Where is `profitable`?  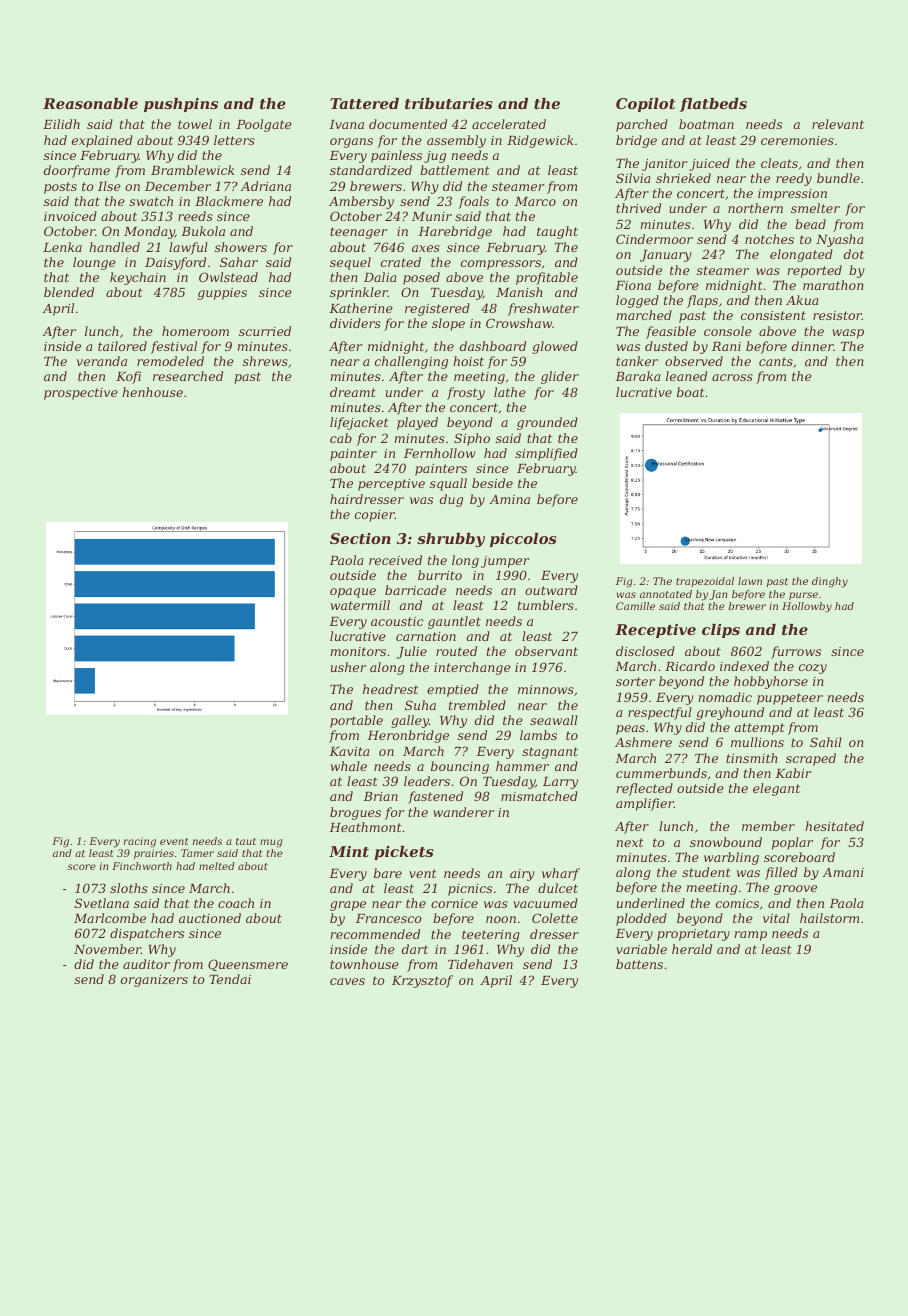
profitable is located at coordinates (547, 278).
